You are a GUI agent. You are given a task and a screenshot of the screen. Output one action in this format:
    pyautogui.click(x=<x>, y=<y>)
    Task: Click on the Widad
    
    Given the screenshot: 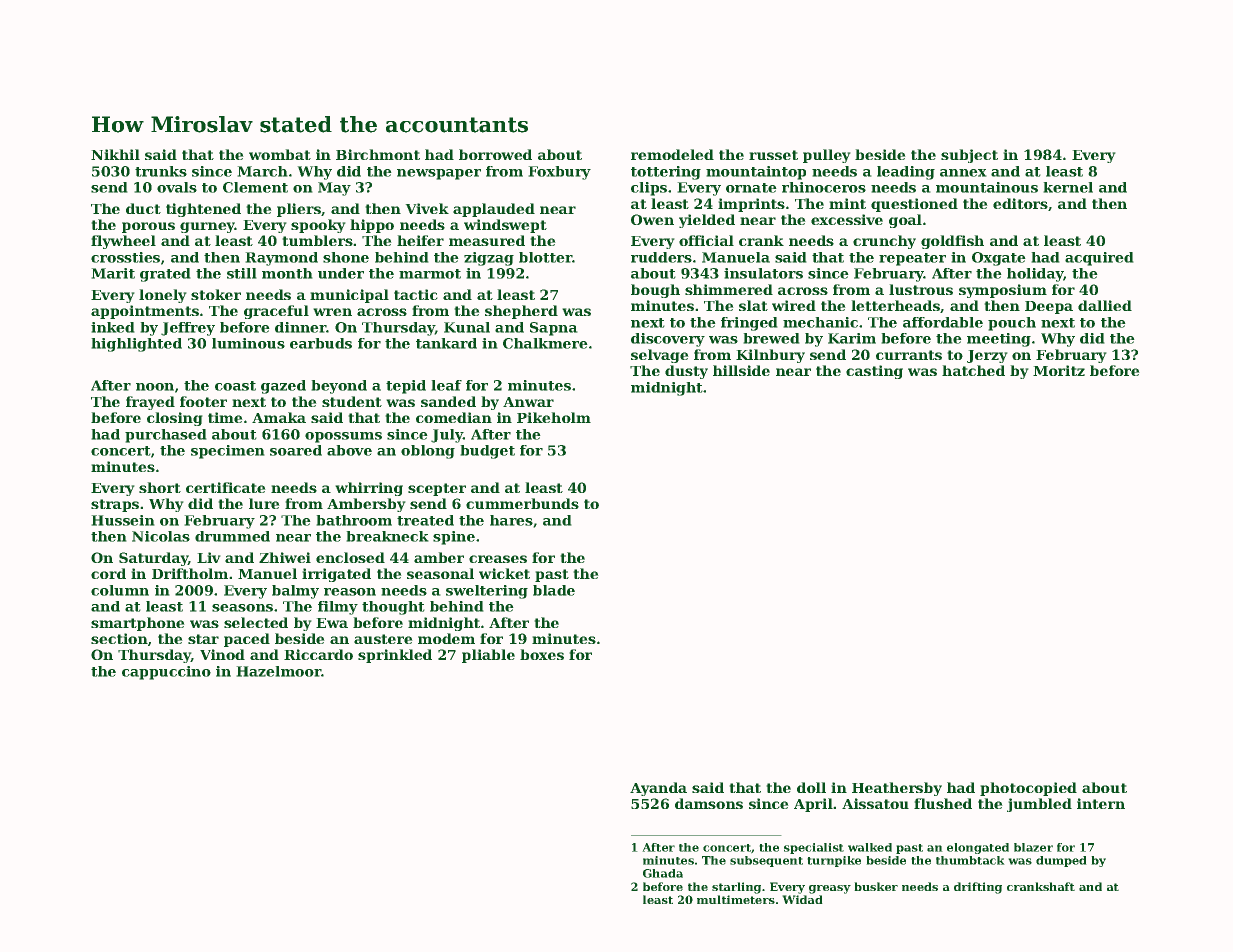 What is the action you would take?
    pyautogui.click(x=802, y=899)
